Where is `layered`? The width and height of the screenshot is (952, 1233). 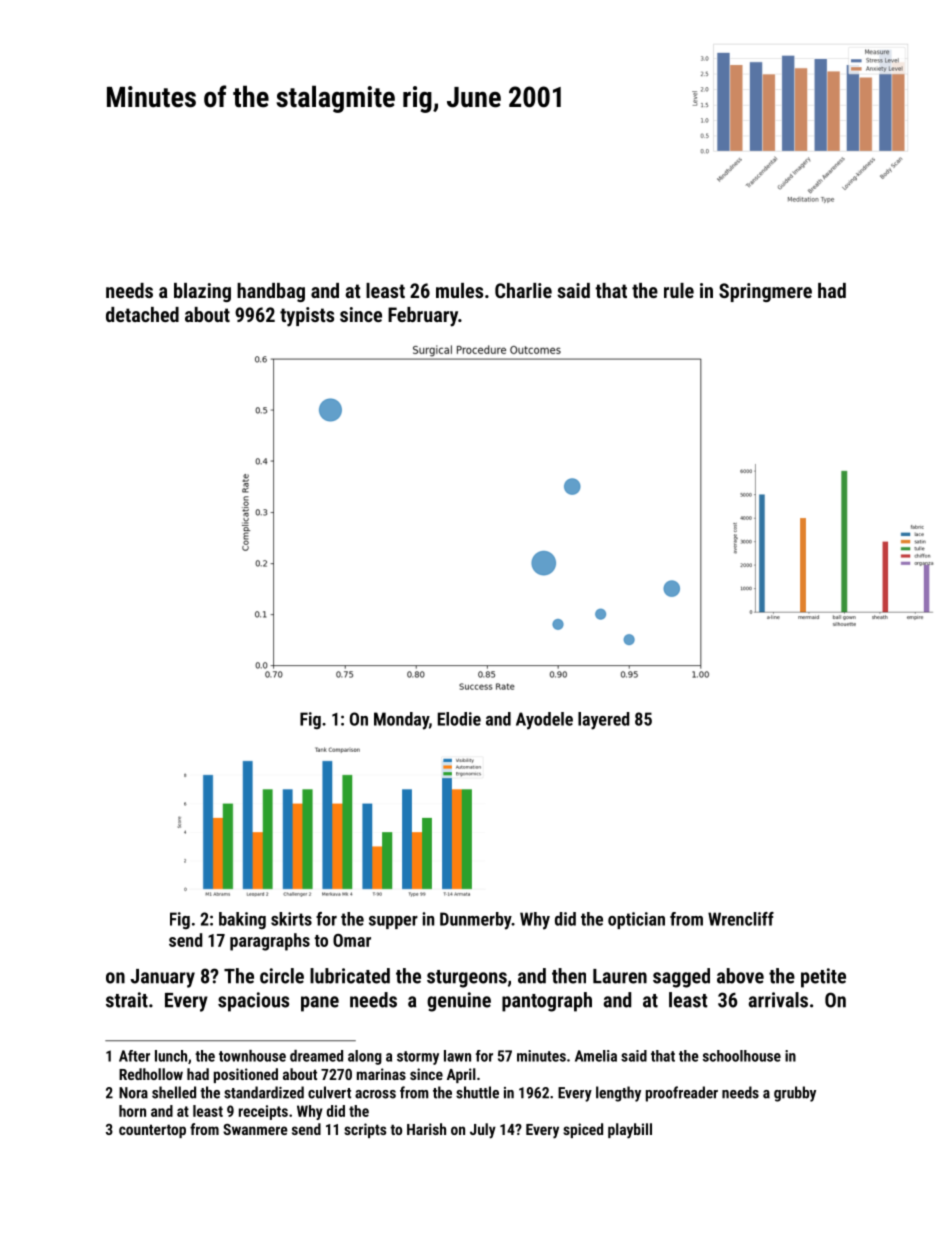 layered is located at coordinates (603, 721).
